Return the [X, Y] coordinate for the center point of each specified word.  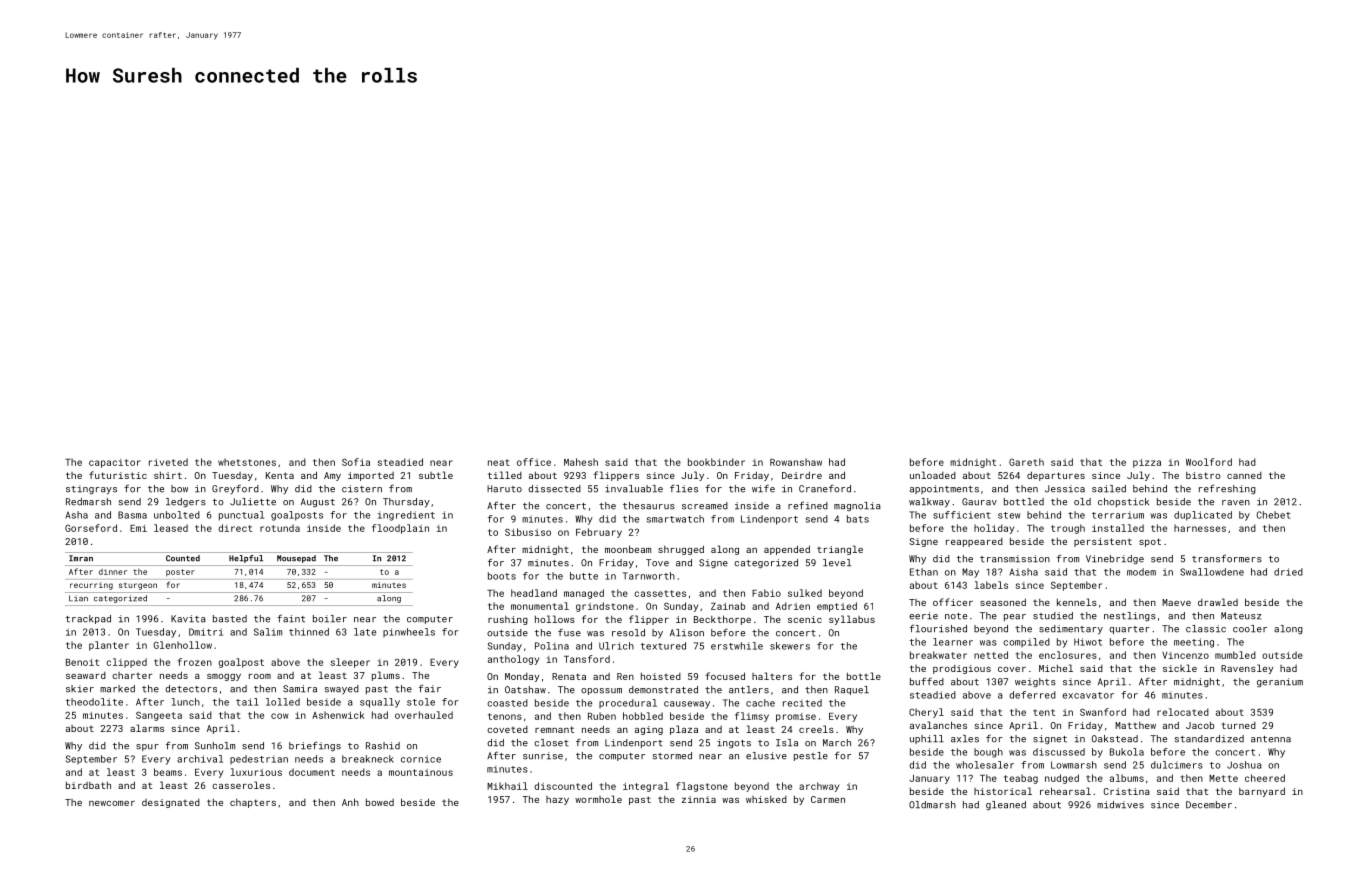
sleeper [350, 663]
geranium [1280, 682]
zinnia [699, 799]
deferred [1032, 695]
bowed [380, 802]
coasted [507, 703]
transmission [1015, 559]
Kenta [280, 475]
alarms [147, 728]
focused [725, 676]
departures [1056, 476]
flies [684, 488]
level [837, 563]
